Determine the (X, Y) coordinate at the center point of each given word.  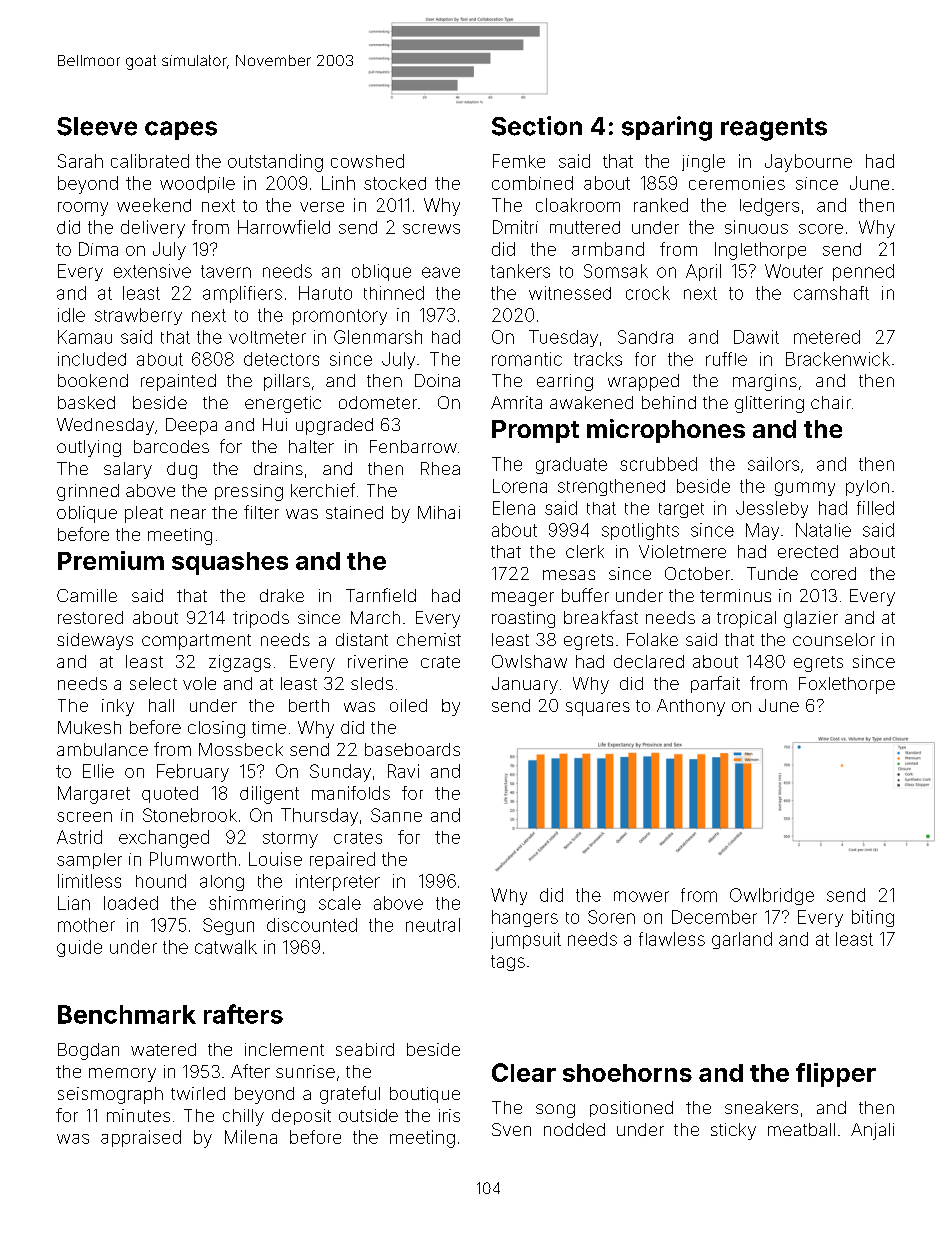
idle (71, 315)
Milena (251, 1137)
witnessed (570, 293)
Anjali (872, 1131)
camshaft (831, 293)
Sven (511, 1129)
